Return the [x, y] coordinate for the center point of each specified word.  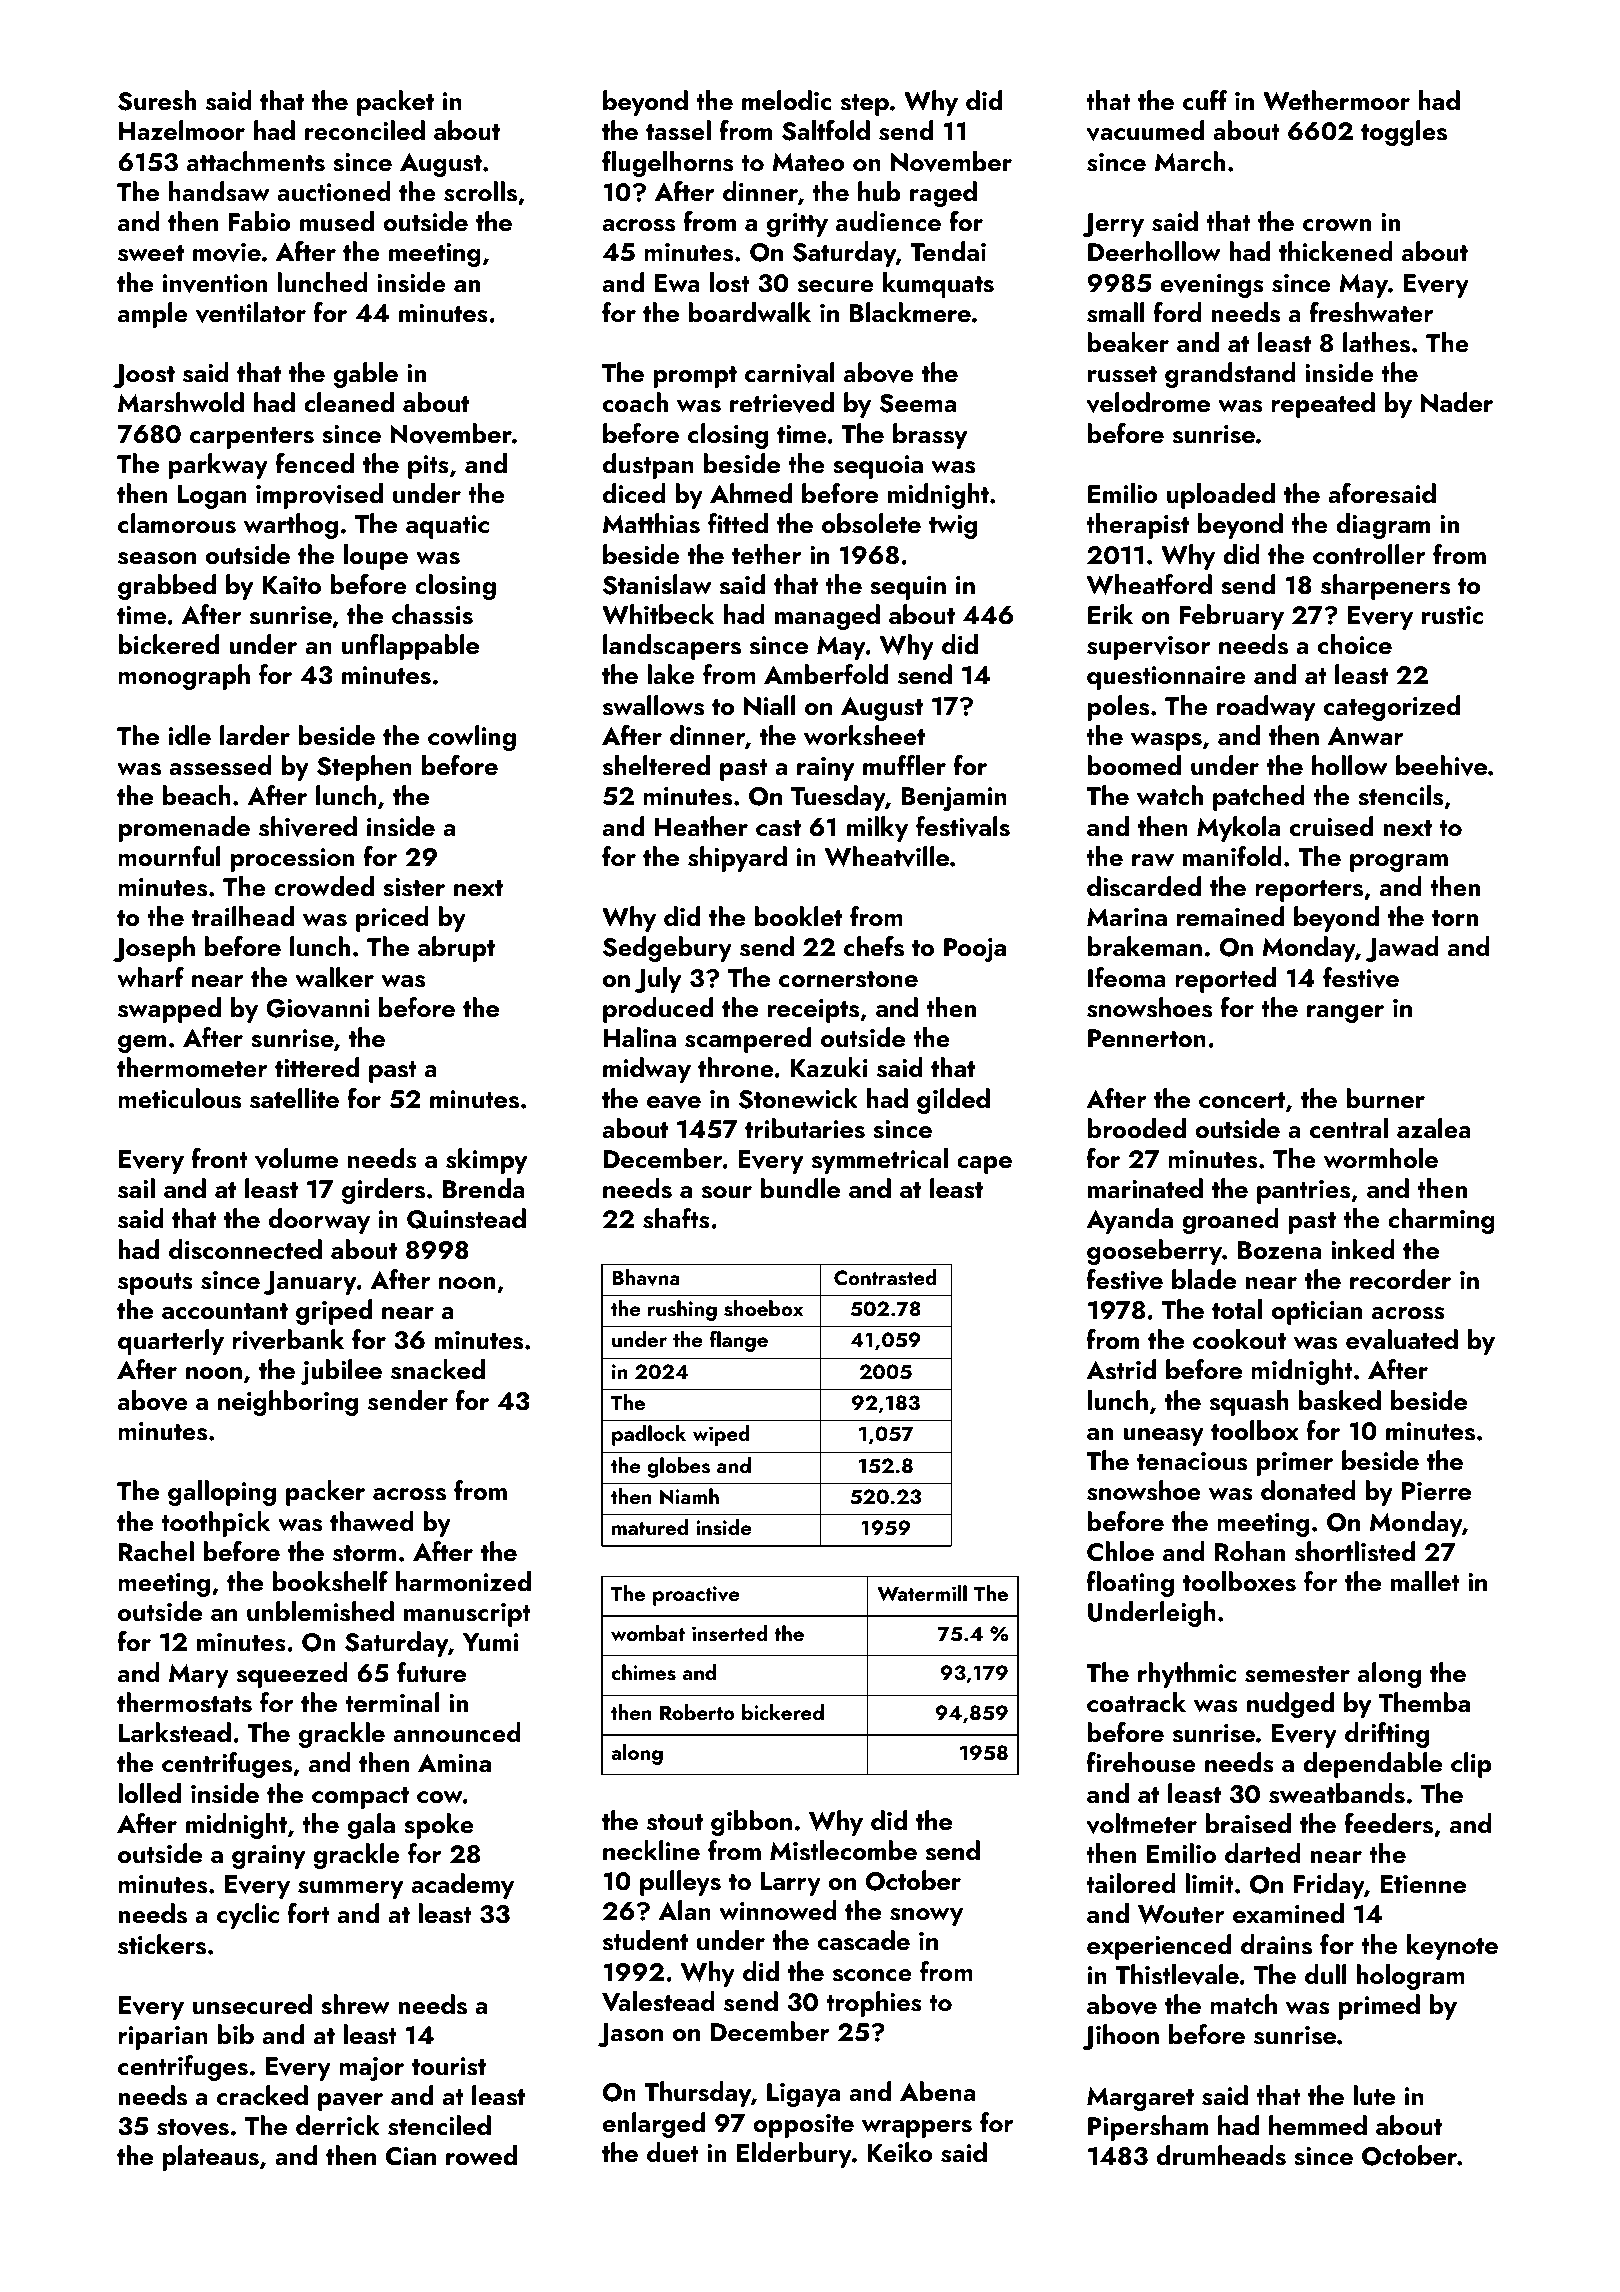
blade [1204, 1279]
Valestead [658, 2001]
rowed [481, 2155]
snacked [438, 1369]
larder [255, 735]
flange [738, 1341]
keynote [1452, 1947]
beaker [1128, 342]
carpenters [252, 438]
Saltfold [826, 130]
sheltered [656, 765]
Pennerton [1147, 1038]
